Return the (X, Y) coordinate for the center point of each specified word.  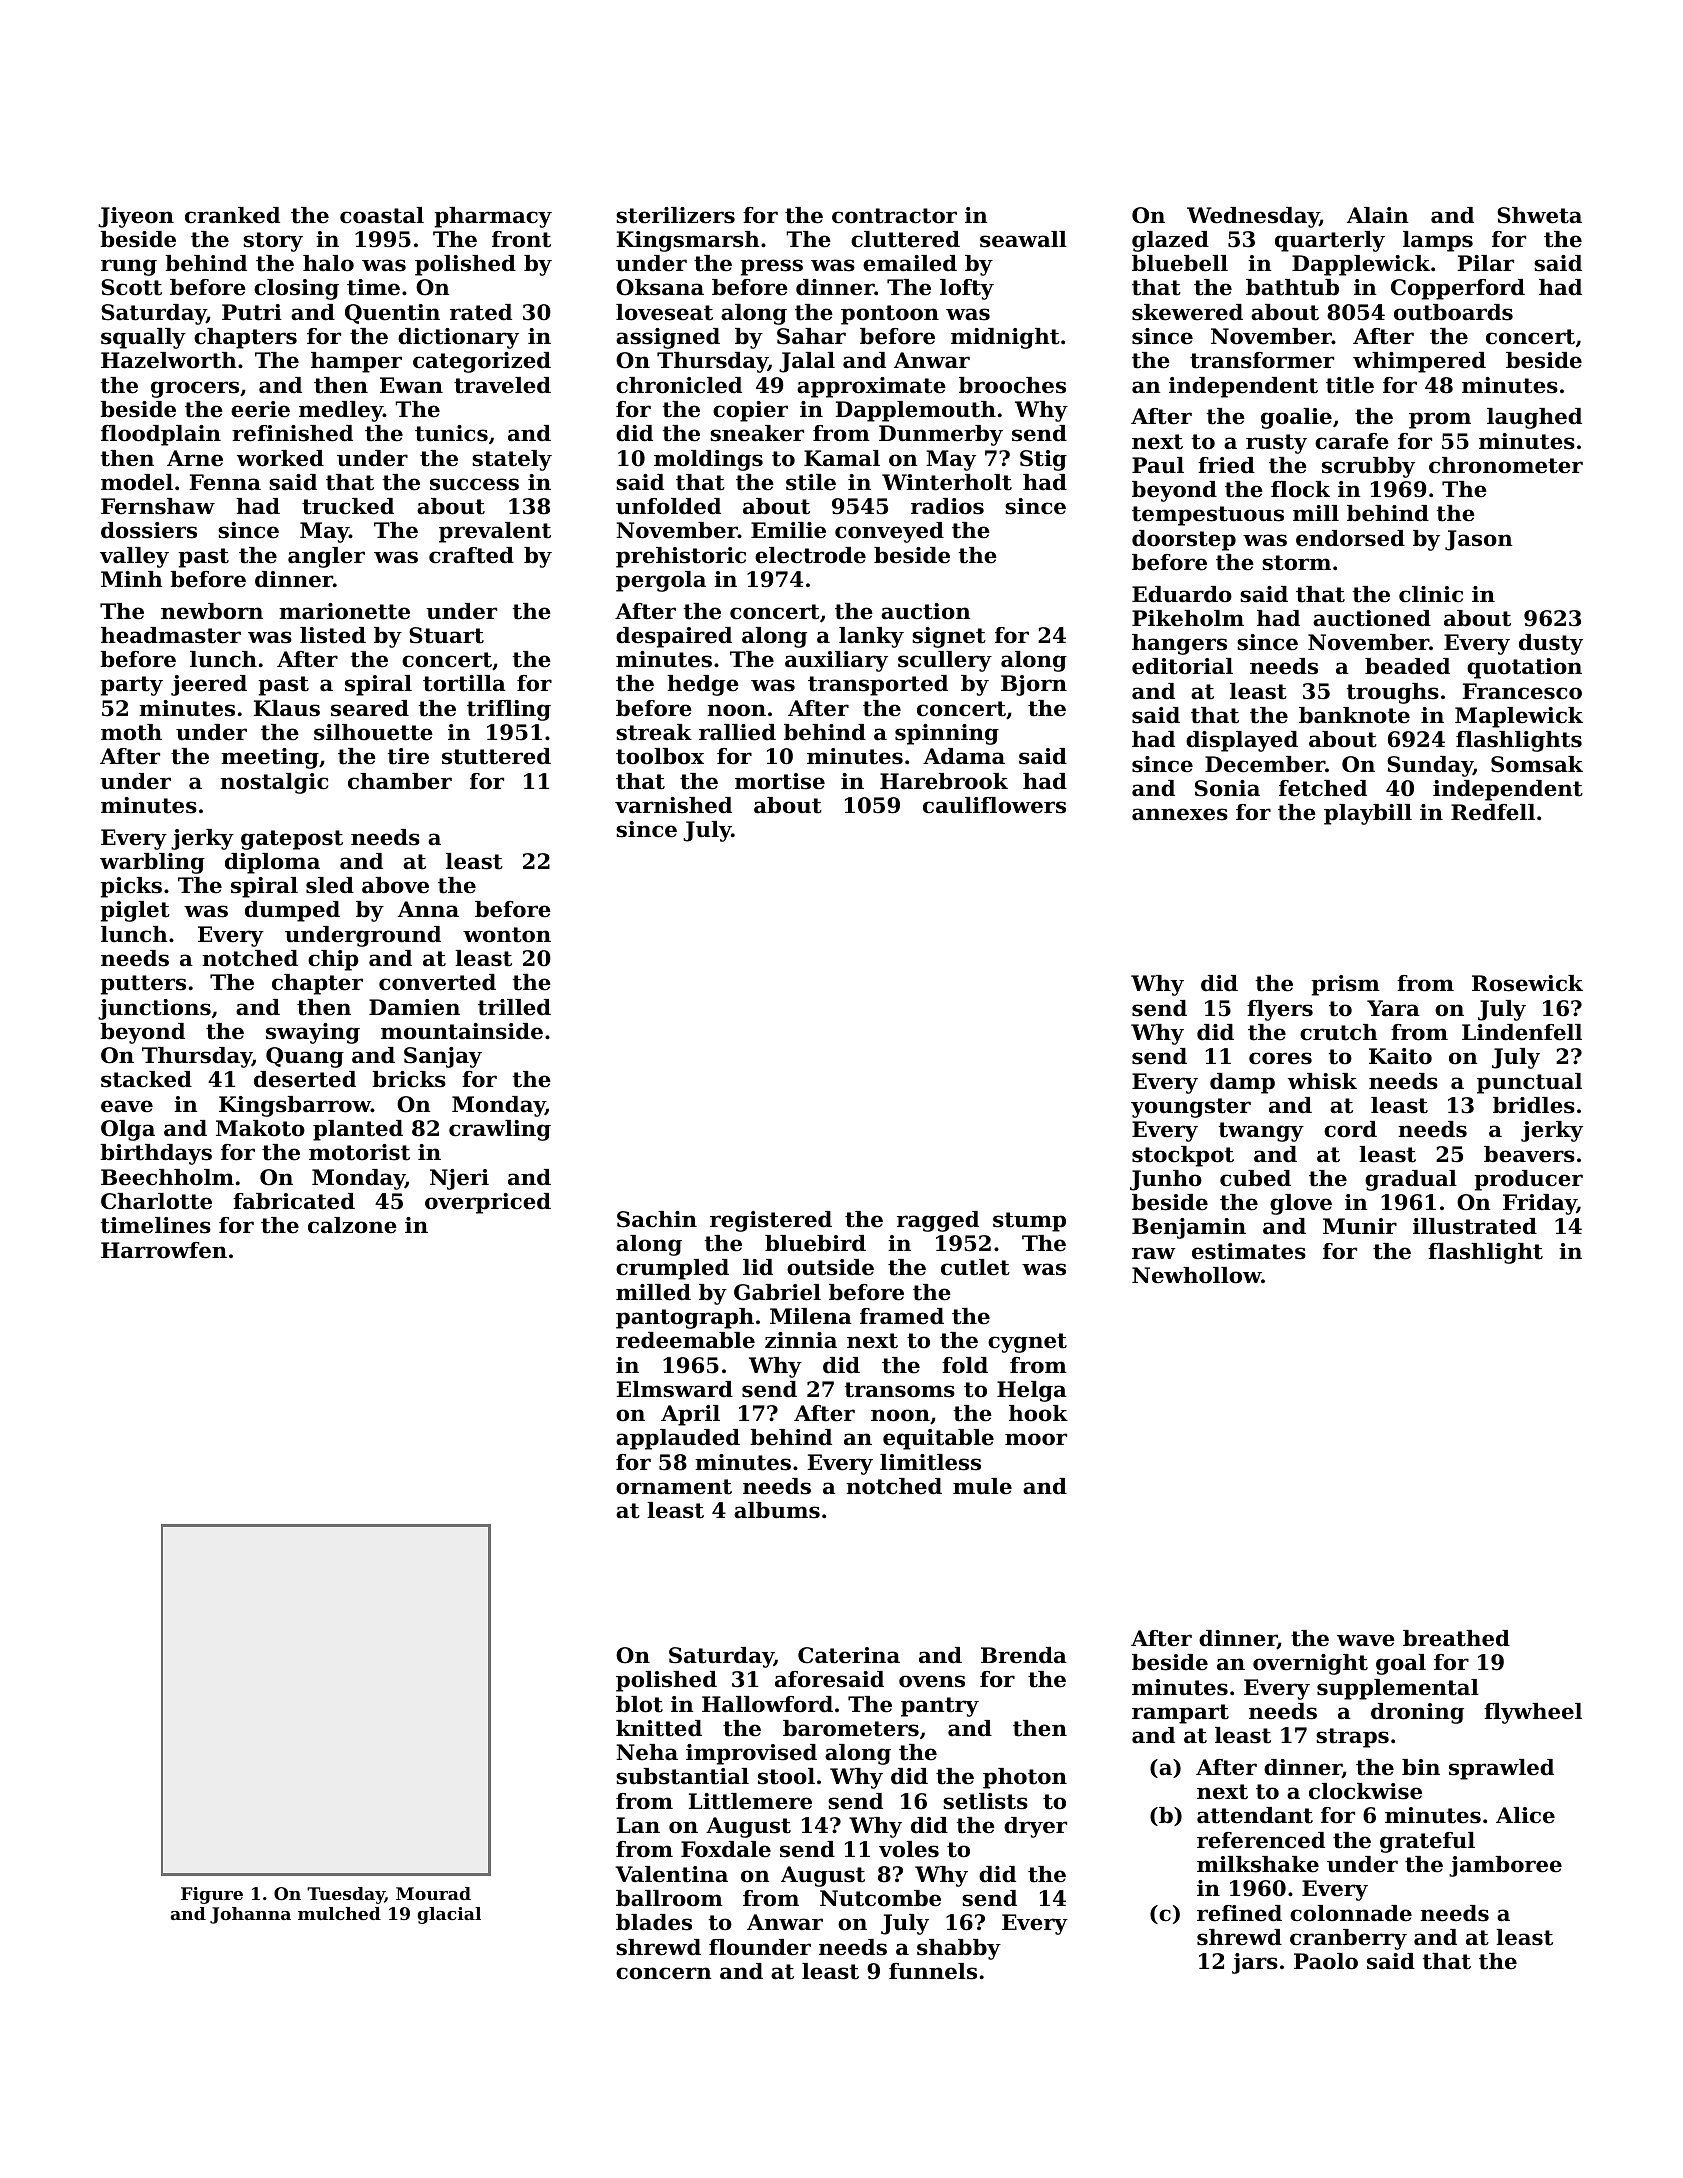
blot (639, 1704)
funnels (933, 1971)
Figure (212, 1895)
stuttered (496, 756)
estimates (1249, 1251)
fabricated (294, 1201)
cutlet (975, 1267)
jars (1255, 1963)
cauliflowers (994, 805)
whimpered (1419, 362)
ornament (674, 1487)
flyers (1280, 1010)
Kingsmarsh (688, 241)
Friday (1540, 1204)
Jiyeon (136, 217)
